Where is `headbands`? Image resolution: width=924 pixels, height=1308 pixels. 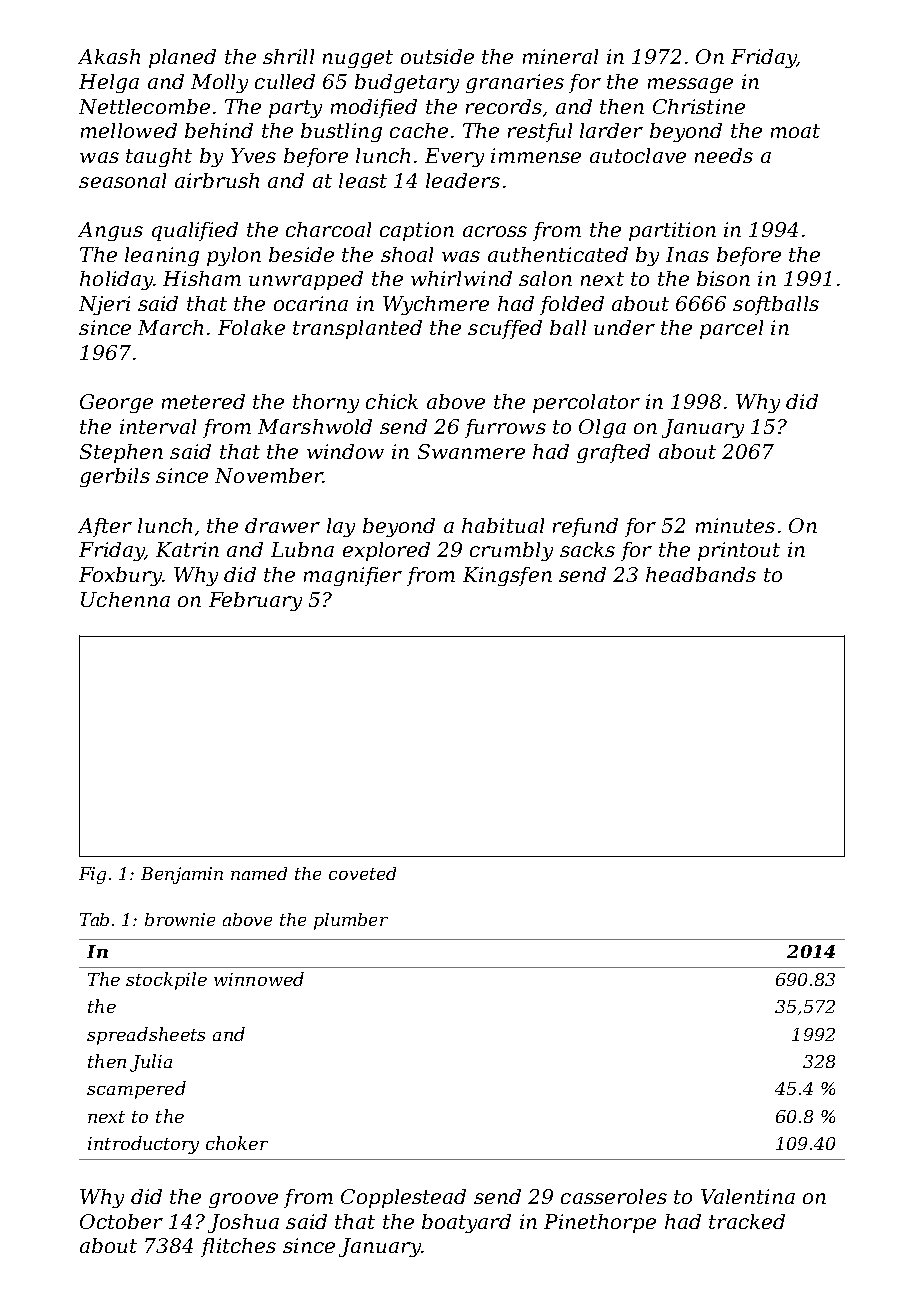
headbands is located at coordinates (701, 574).
